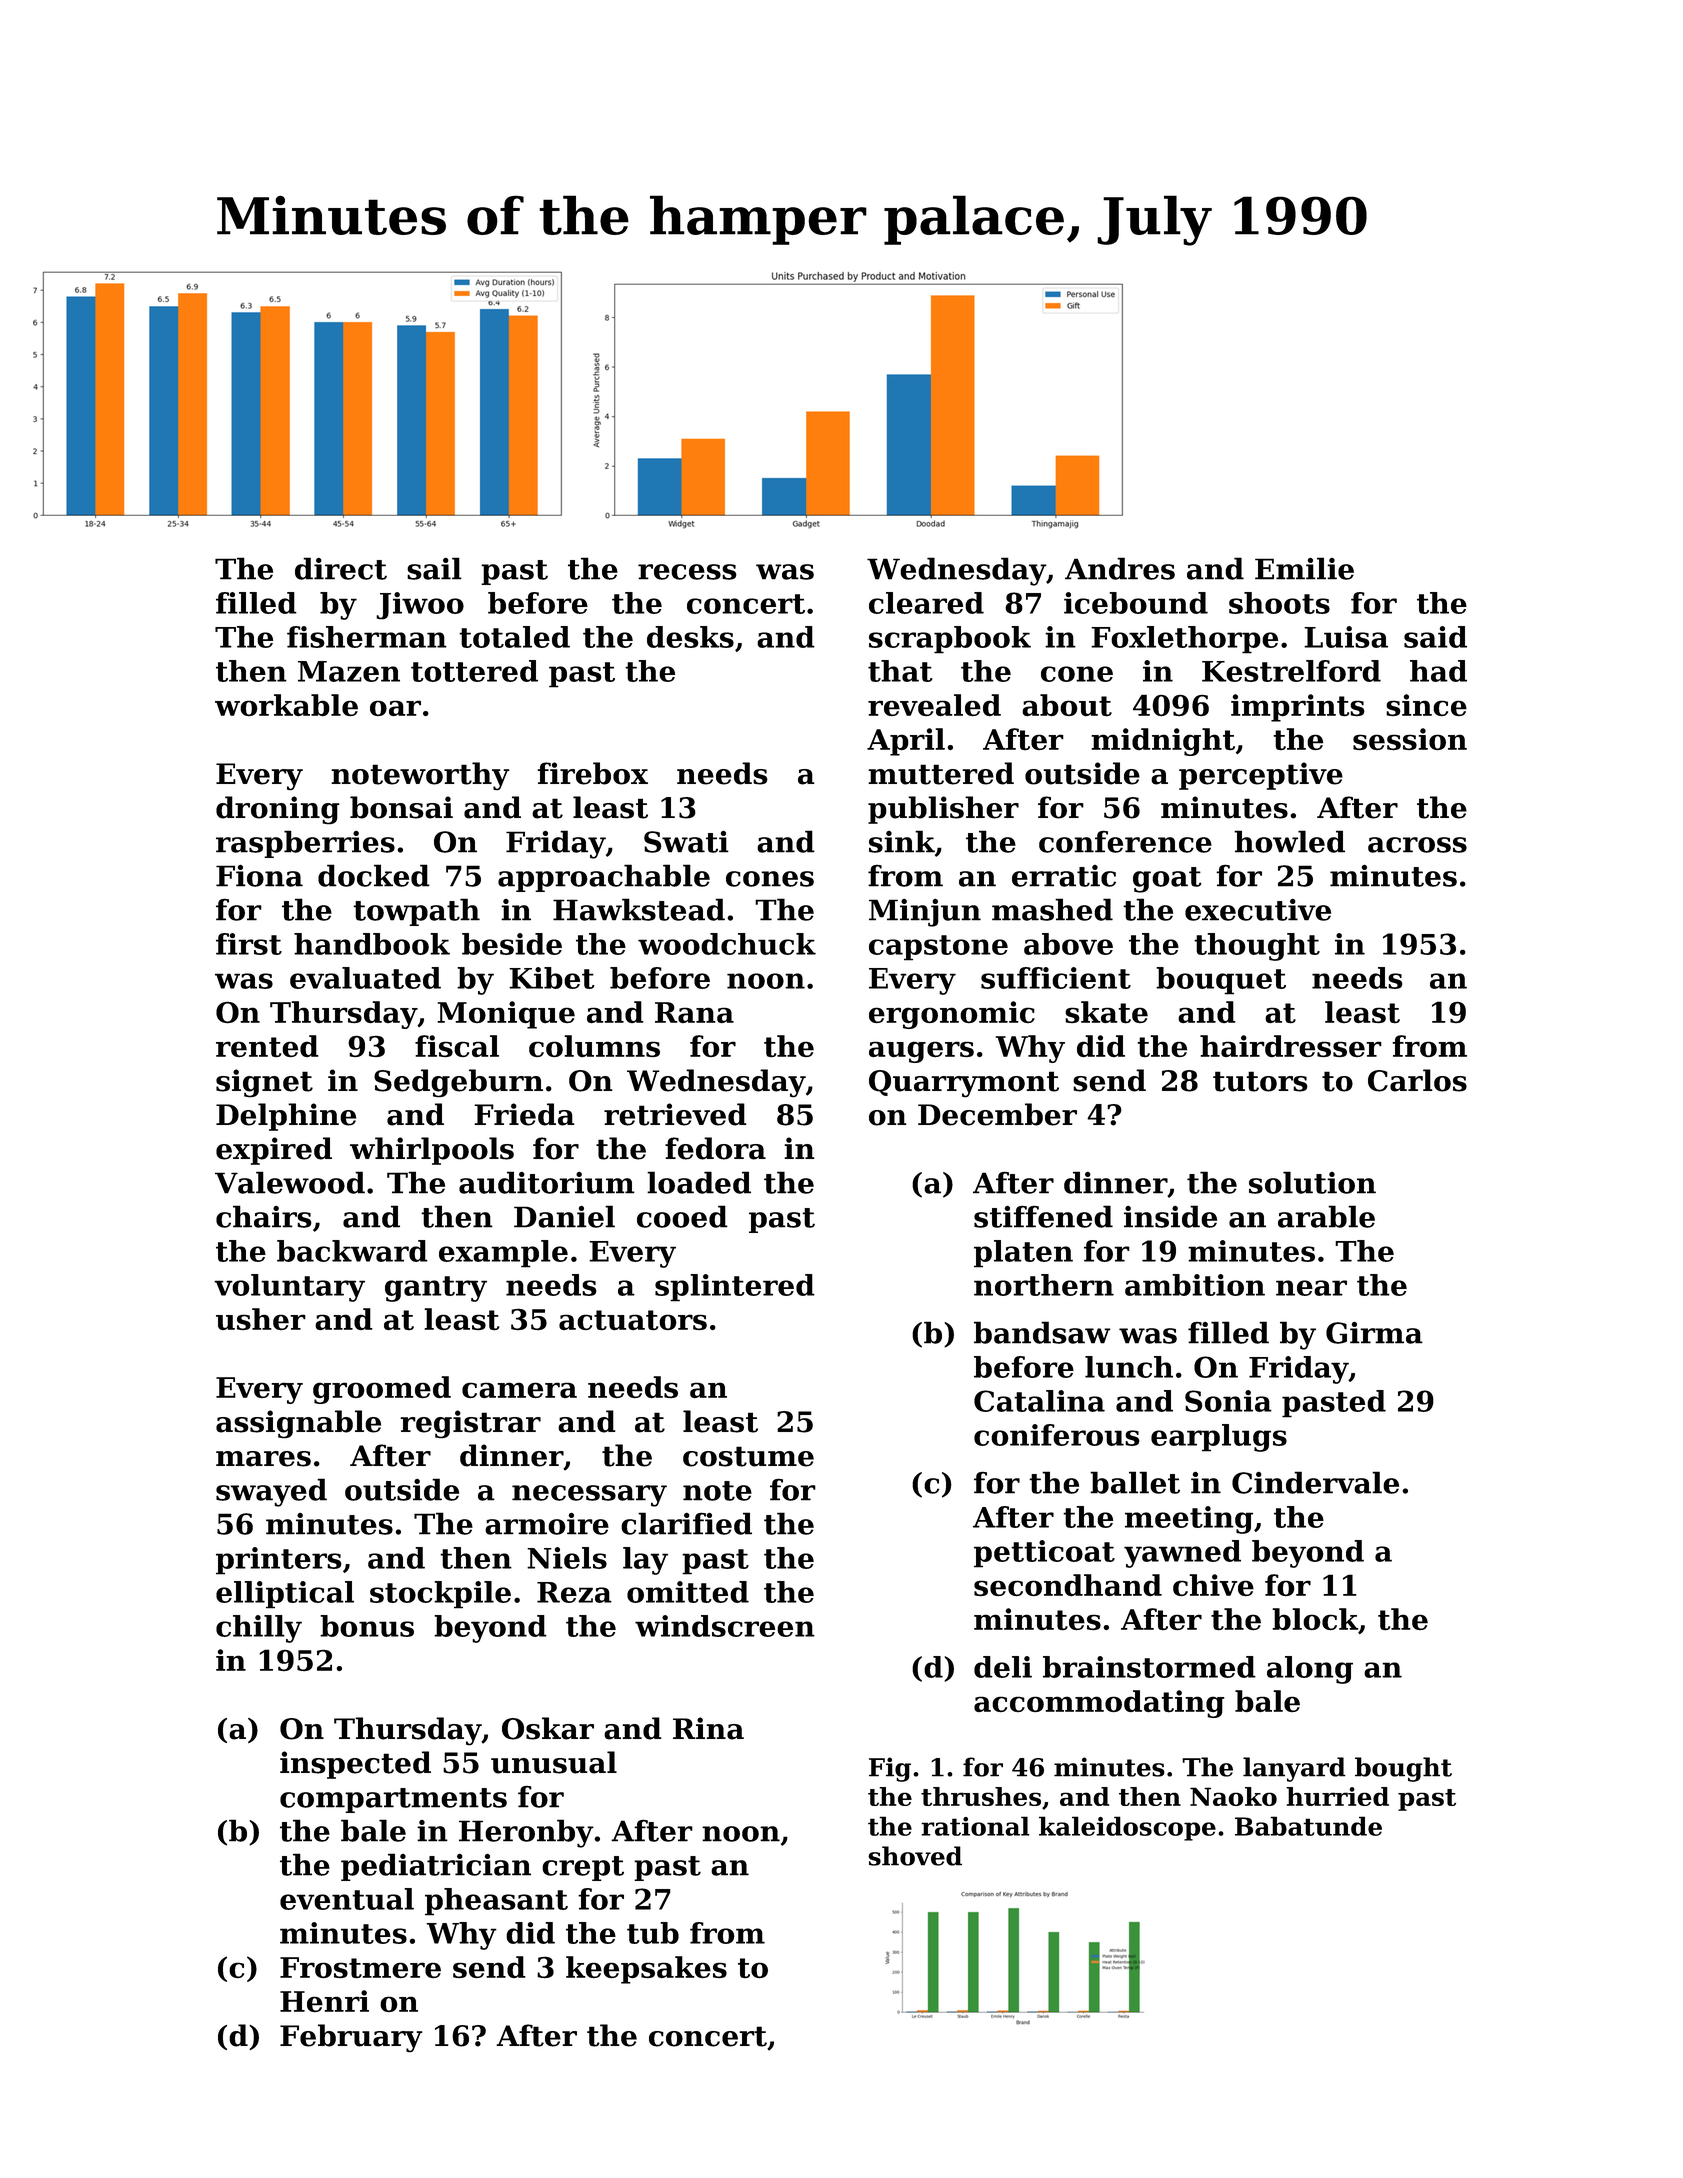 This screenshot has width=1683, height=2178. I want to click on retrieved, so click(675, 1114).
